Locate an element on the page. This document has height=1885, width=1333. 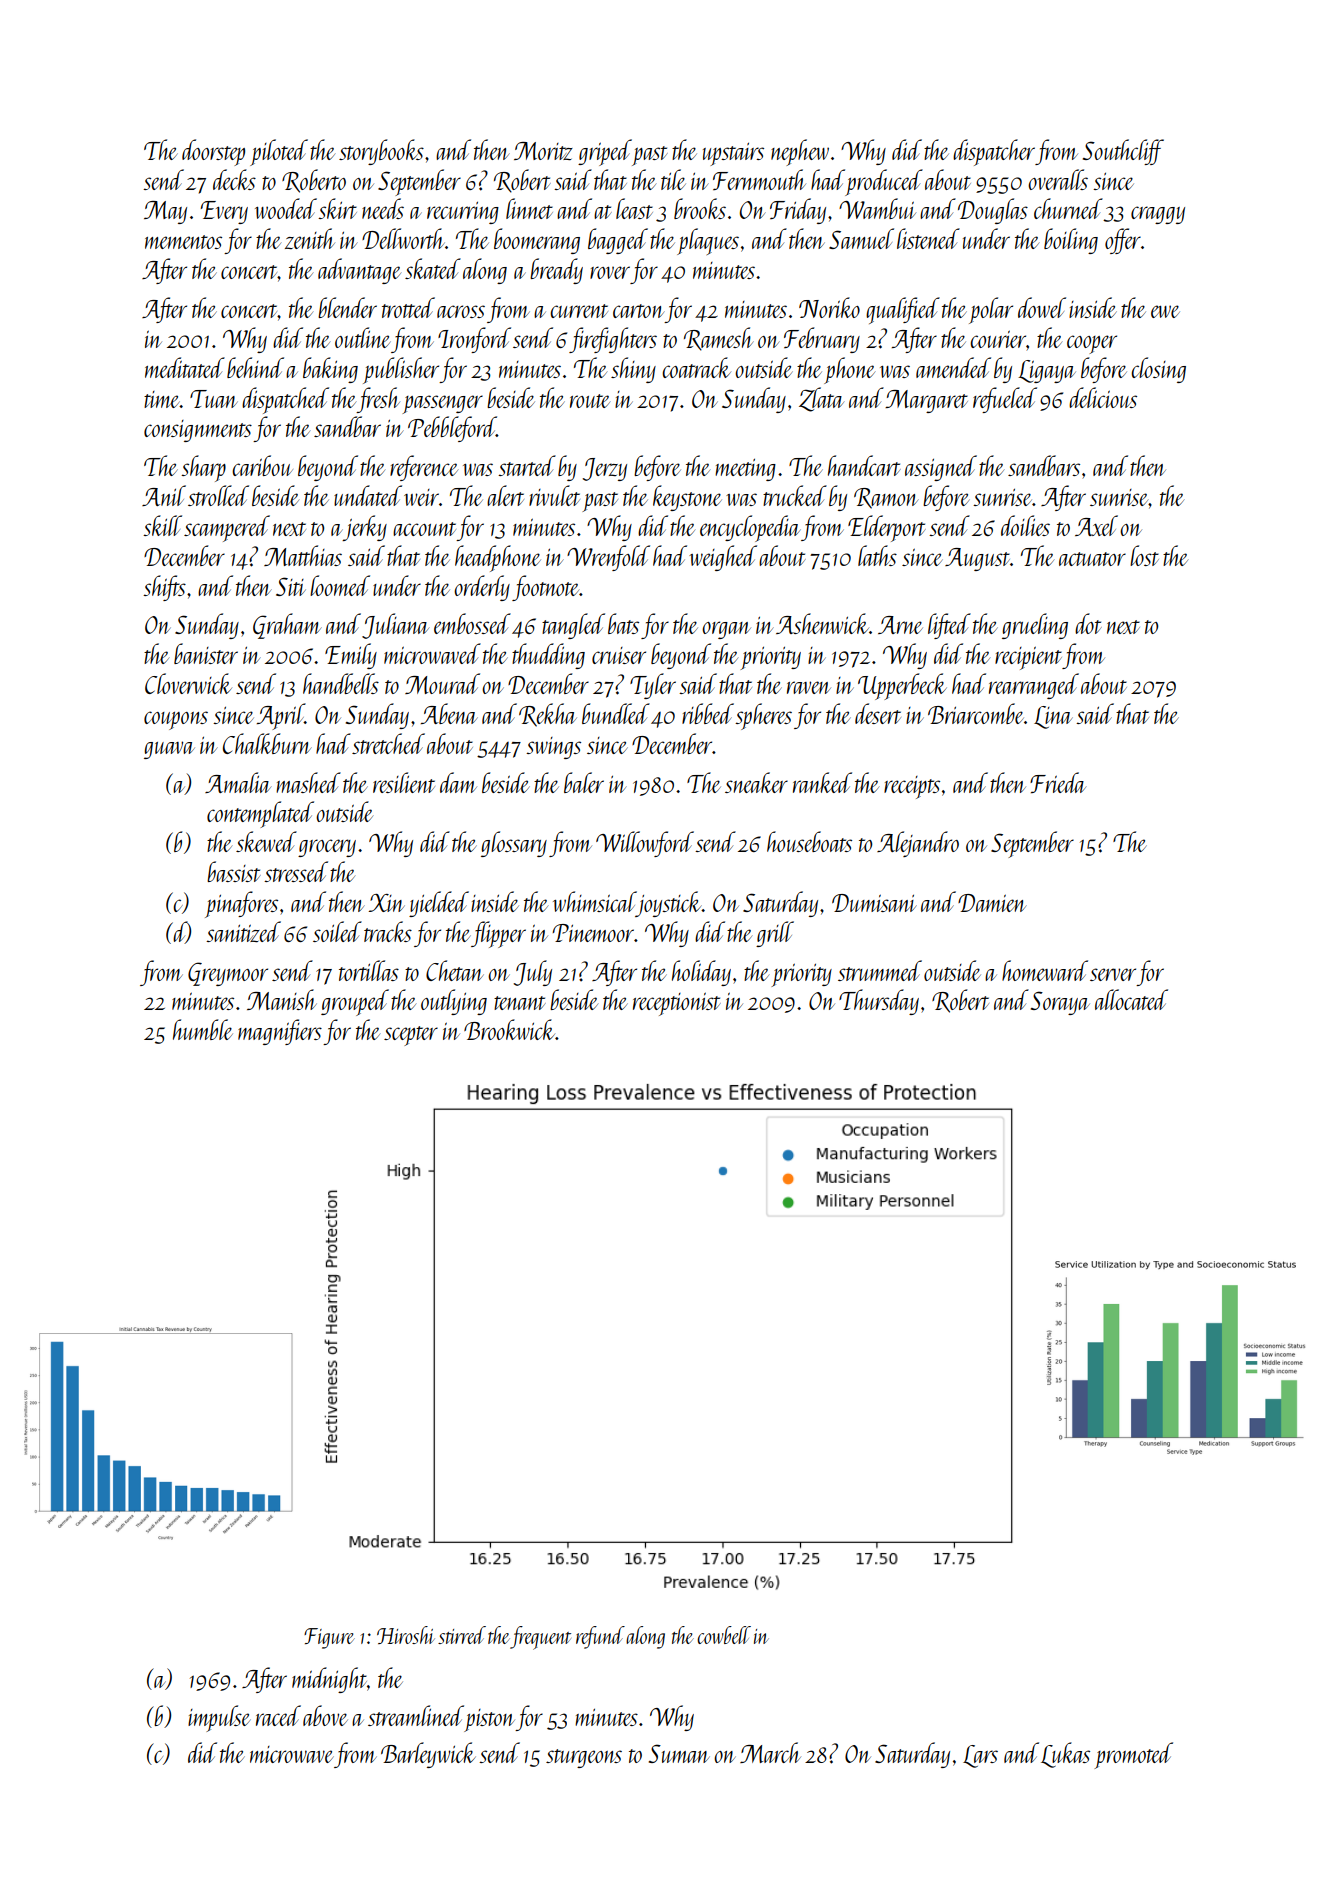
scepter is located at coordinates (411, 1036).
